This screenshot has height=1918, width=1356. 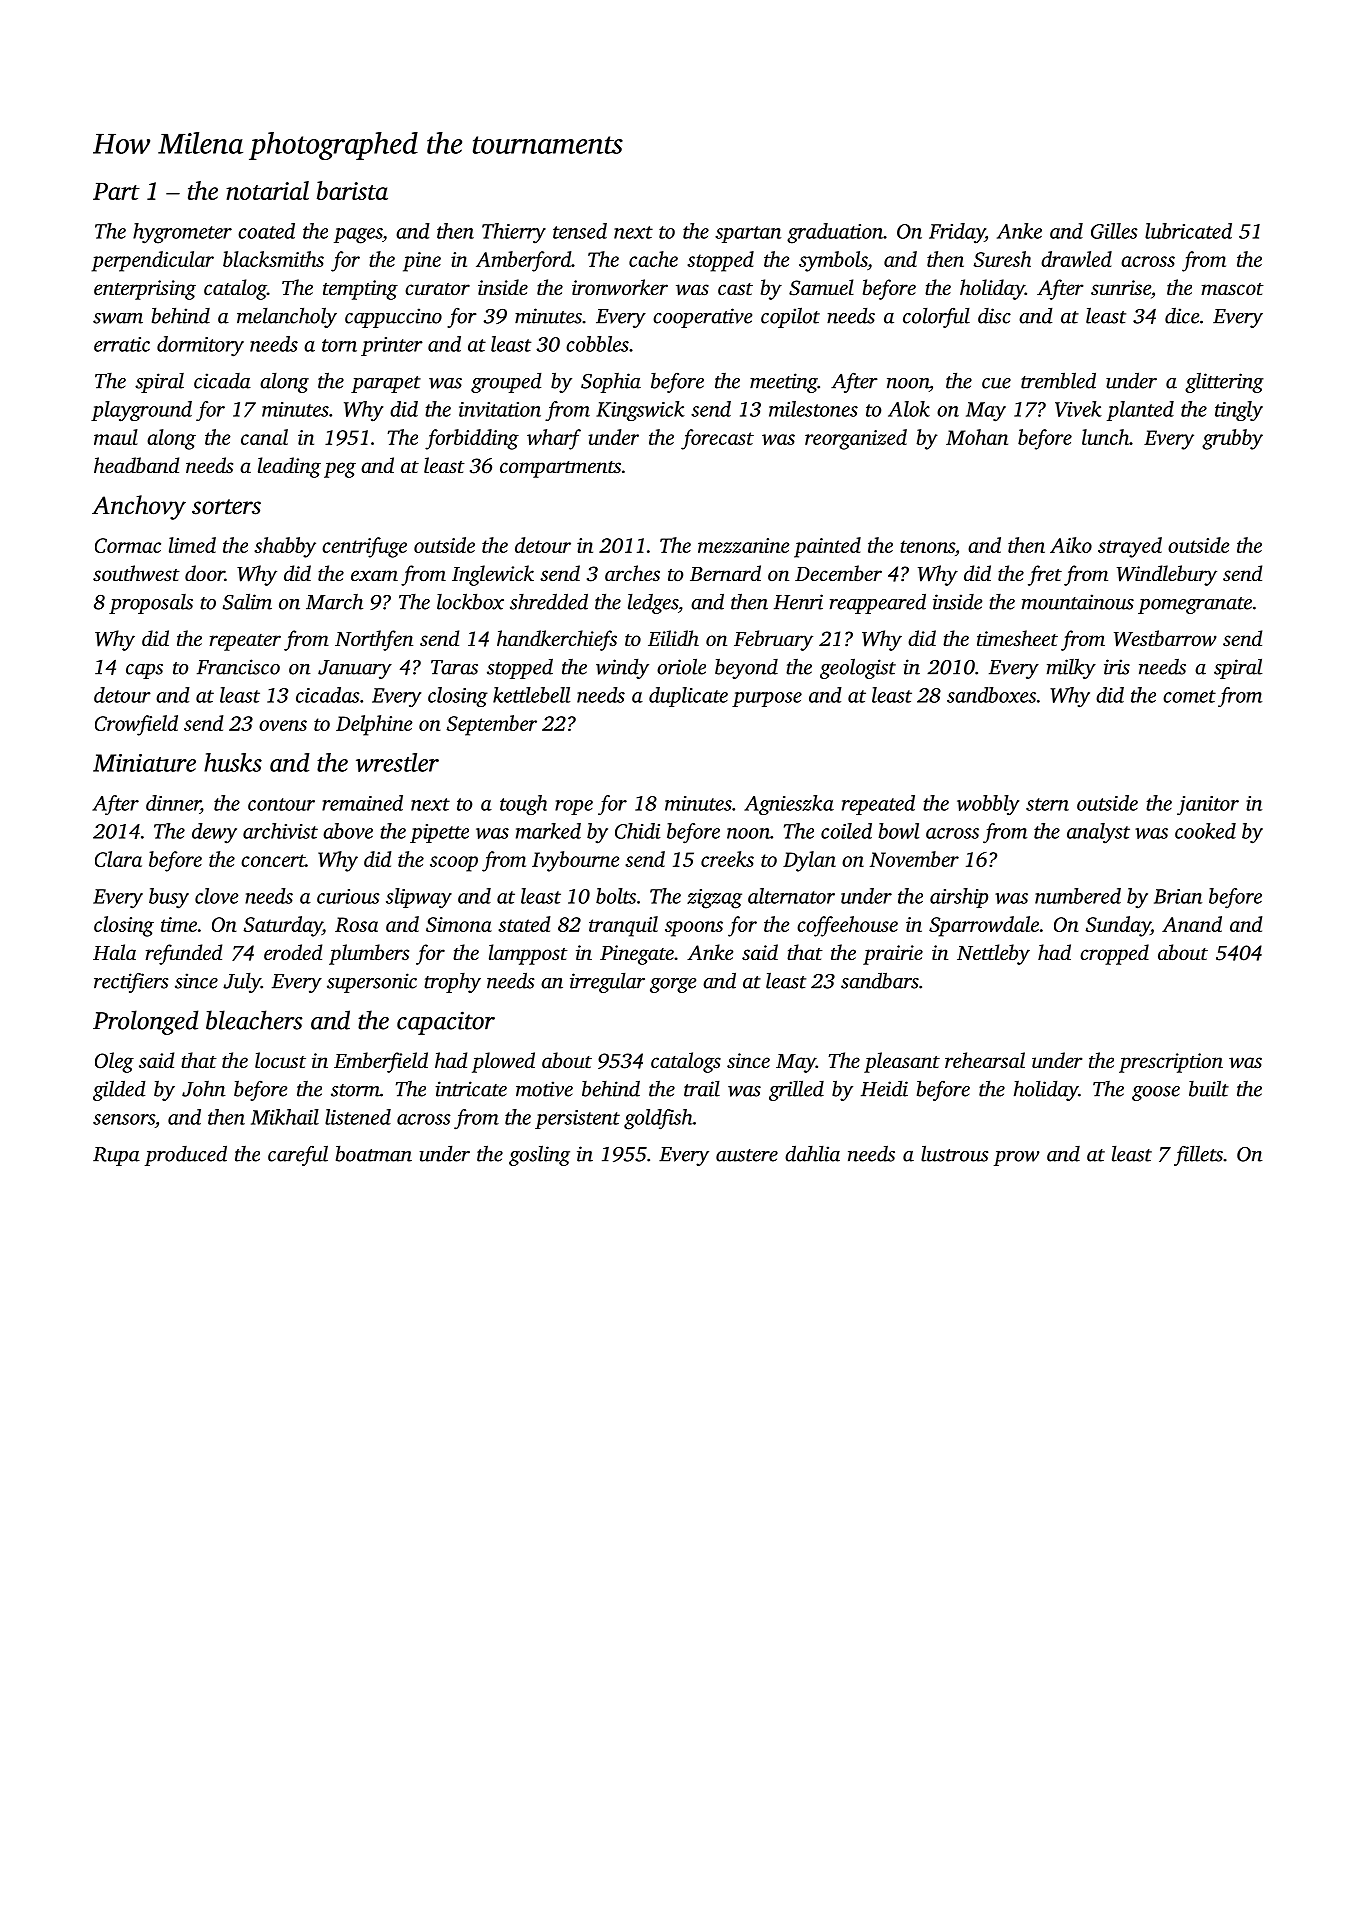 What do you see at coordinates (287, 317) in the screenshot?
I see `melancholy` at bounding box center [287, 317].
